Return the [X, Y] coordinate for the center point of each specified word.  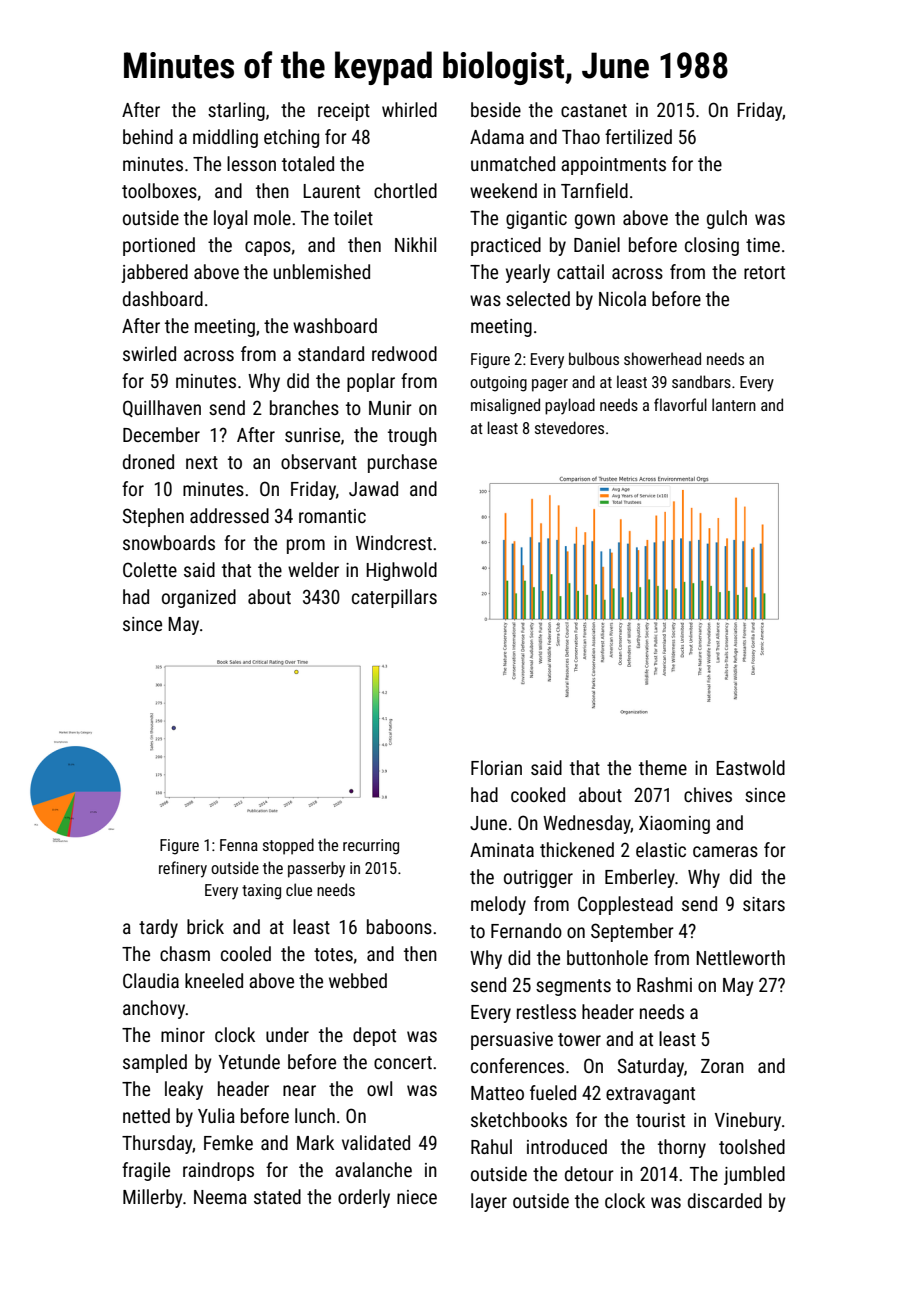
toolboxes [159, 190]
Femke [228, 1142]
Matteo [497, 1093]
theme [663, 767]
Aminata [502, 850]
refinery [183, 869]
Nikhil [415, 244]
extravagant [650, 1095]
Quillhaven [162, 408]
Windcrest [394, 542]
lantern [734, 404]
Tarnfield [594, 190]
